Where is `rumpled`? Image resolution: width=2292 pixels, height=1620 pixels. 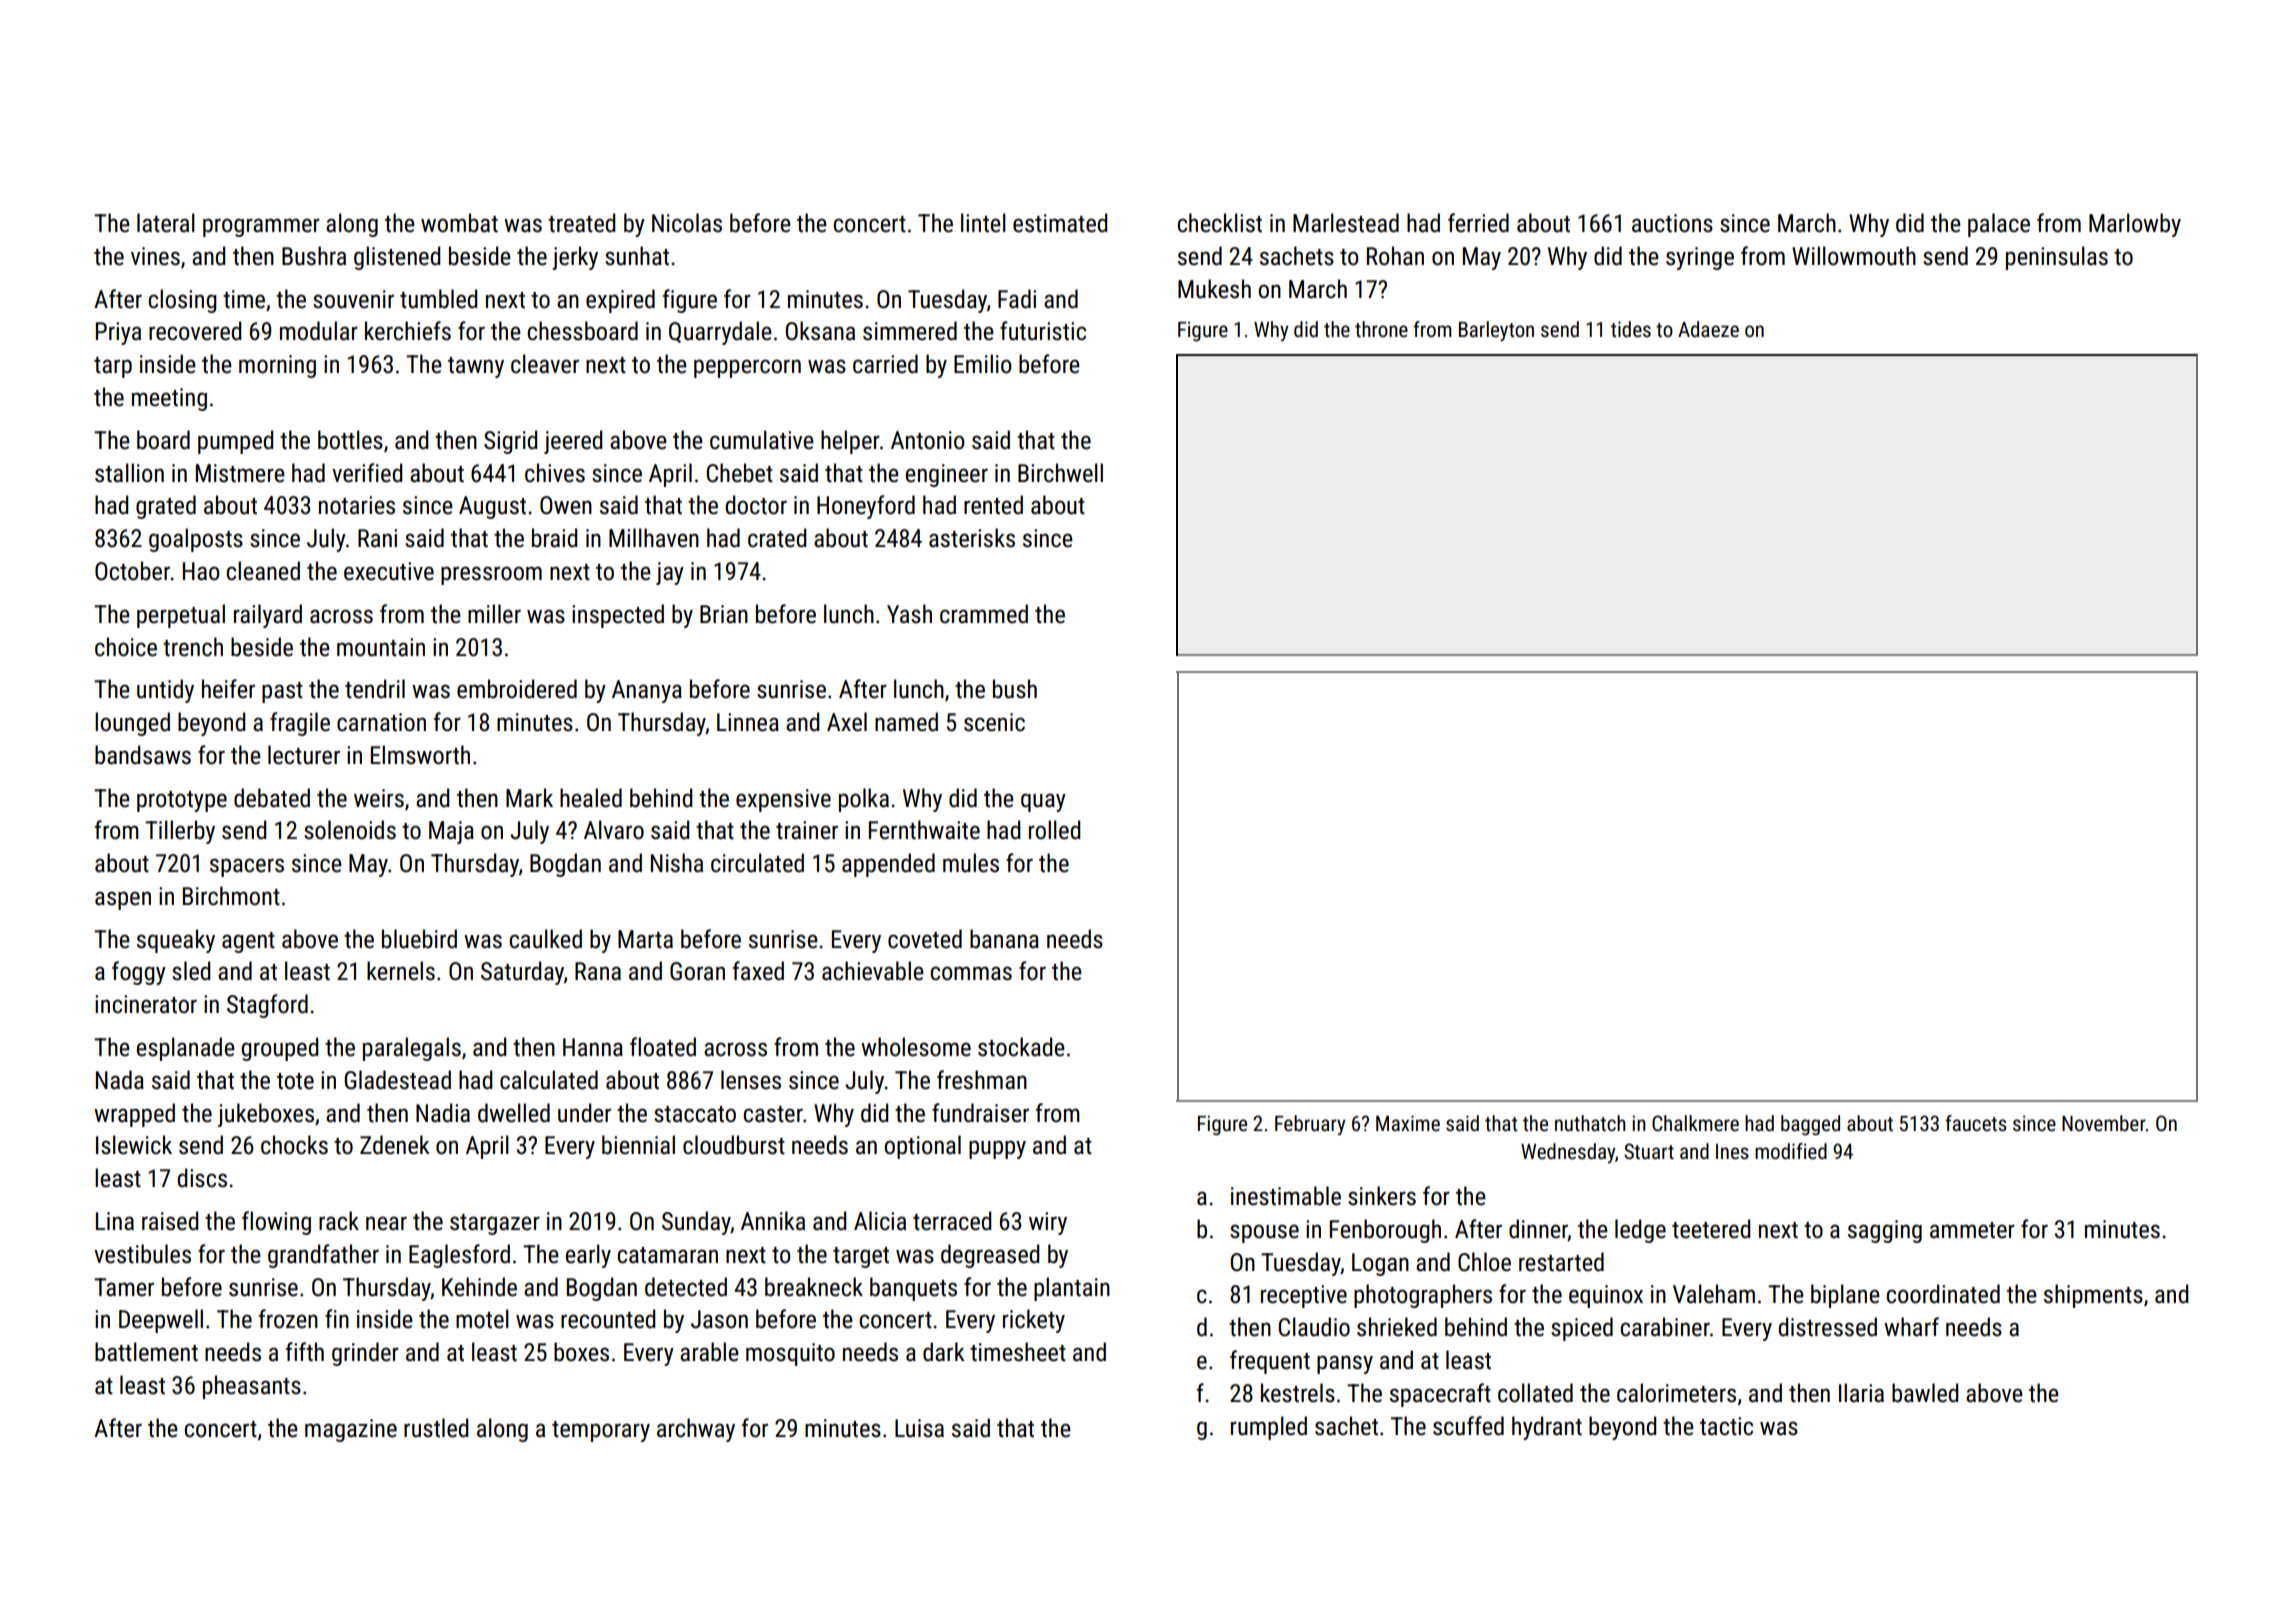
rumpled is located at coordinates (1269, 1428).
